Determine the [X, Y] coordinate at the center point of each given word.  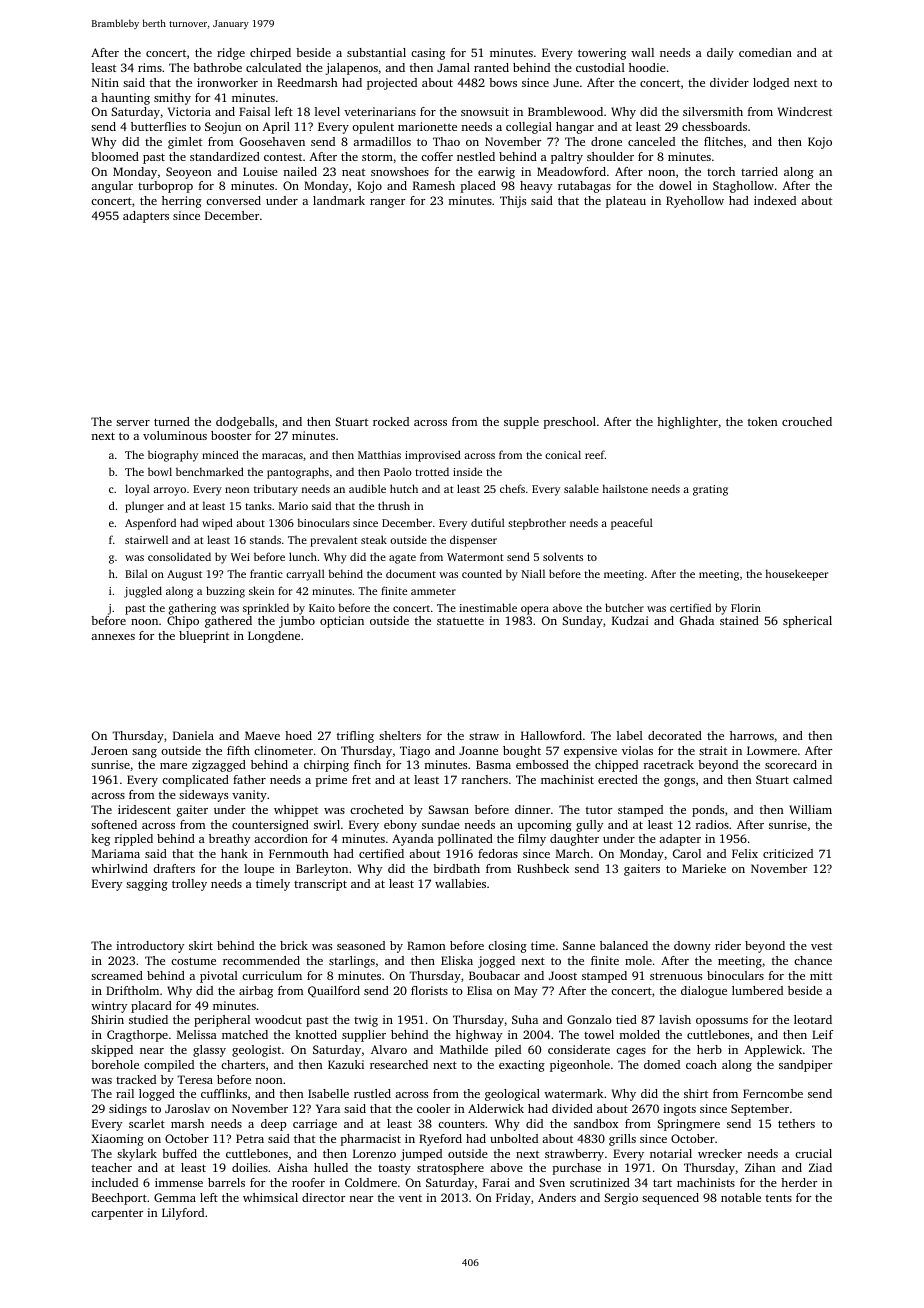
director [323, 1197]
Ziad [820, 1167]
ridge [231, 54]
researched [399, 1064]
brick [294, 945]
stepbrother [537, 524]
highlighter [687, 423]
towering [602, 54]
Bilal [136, 573]
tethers [796, 1123]
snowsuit [485, 111]
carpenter [117, 1214]
